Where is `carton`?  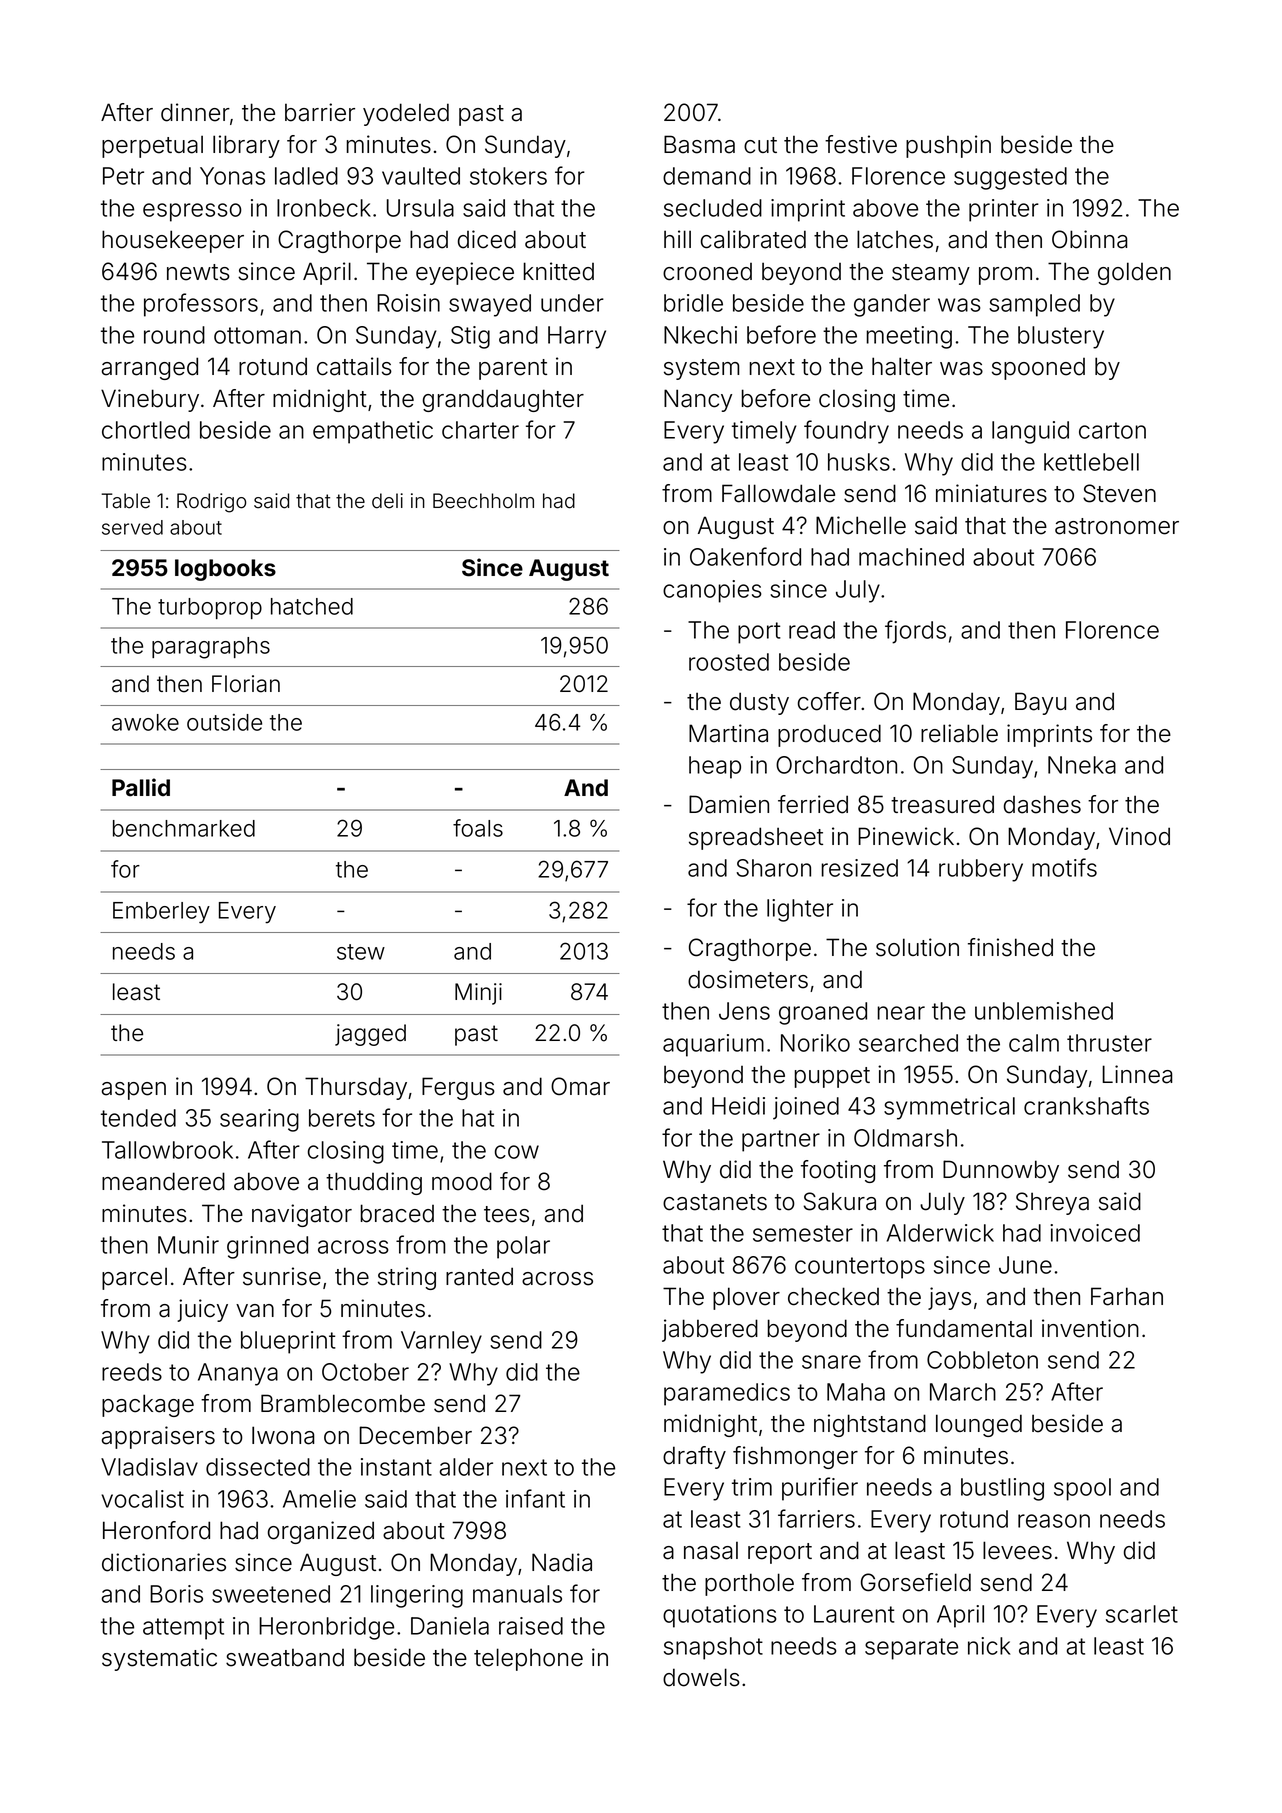 carton is located at coordinates (1112, 430).
